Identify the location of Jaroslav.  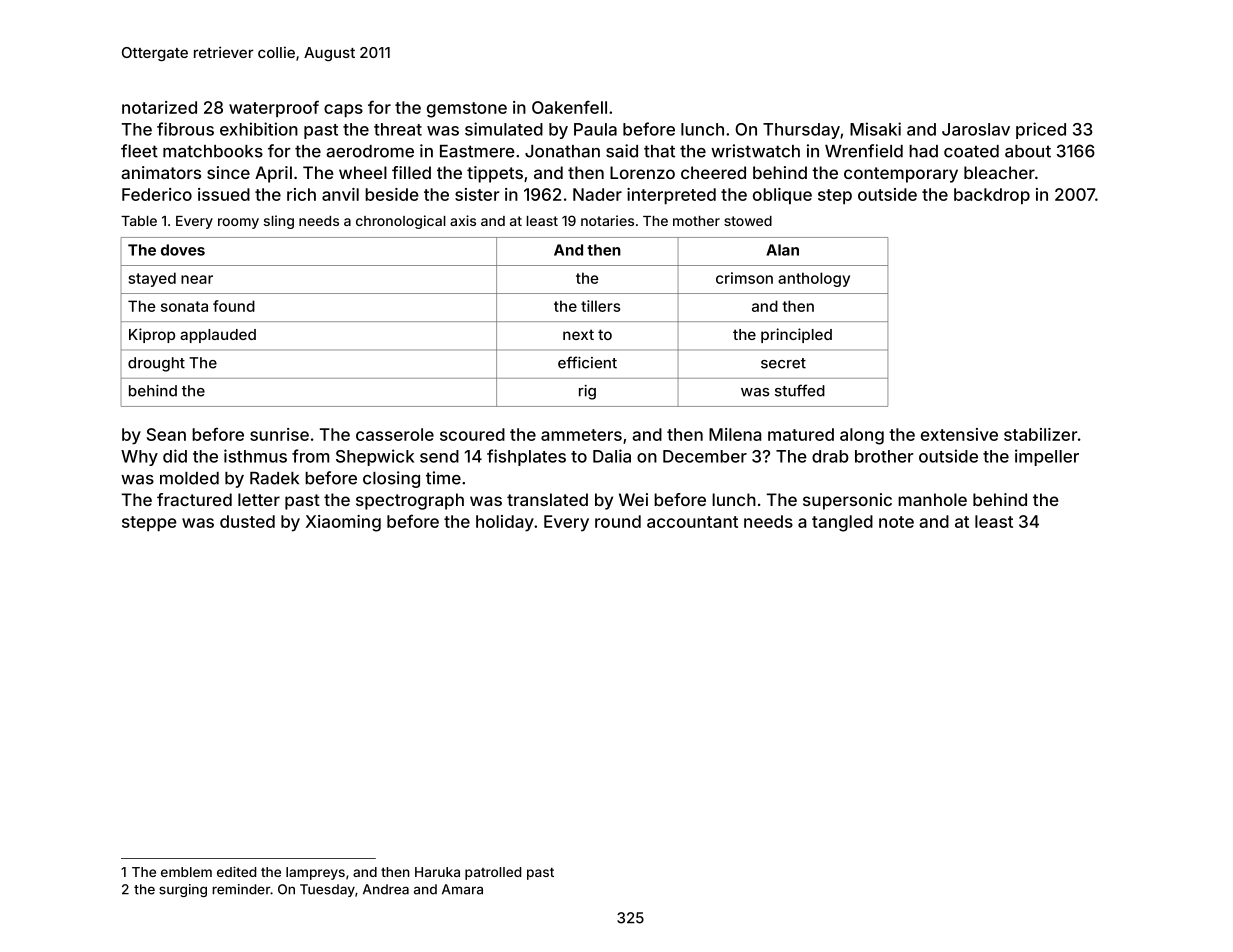
(976, 129).
